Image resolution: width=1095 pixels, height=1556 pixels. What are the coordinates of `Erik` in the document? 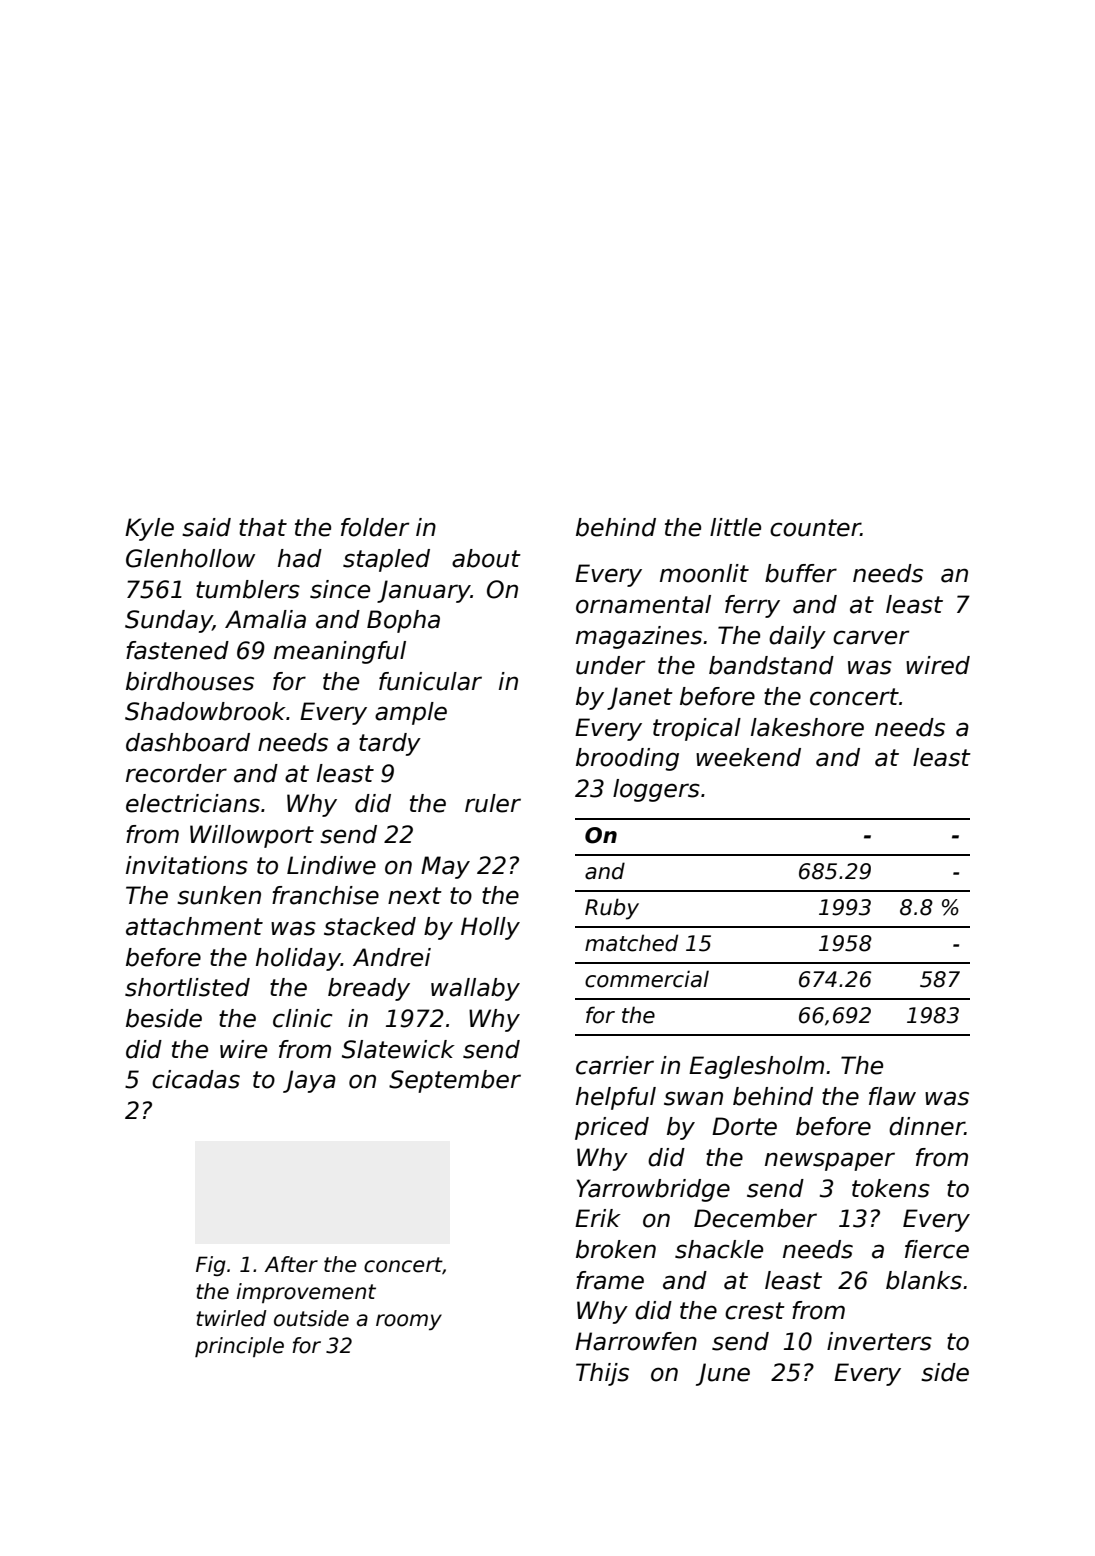 It's located at (598, 1218).
